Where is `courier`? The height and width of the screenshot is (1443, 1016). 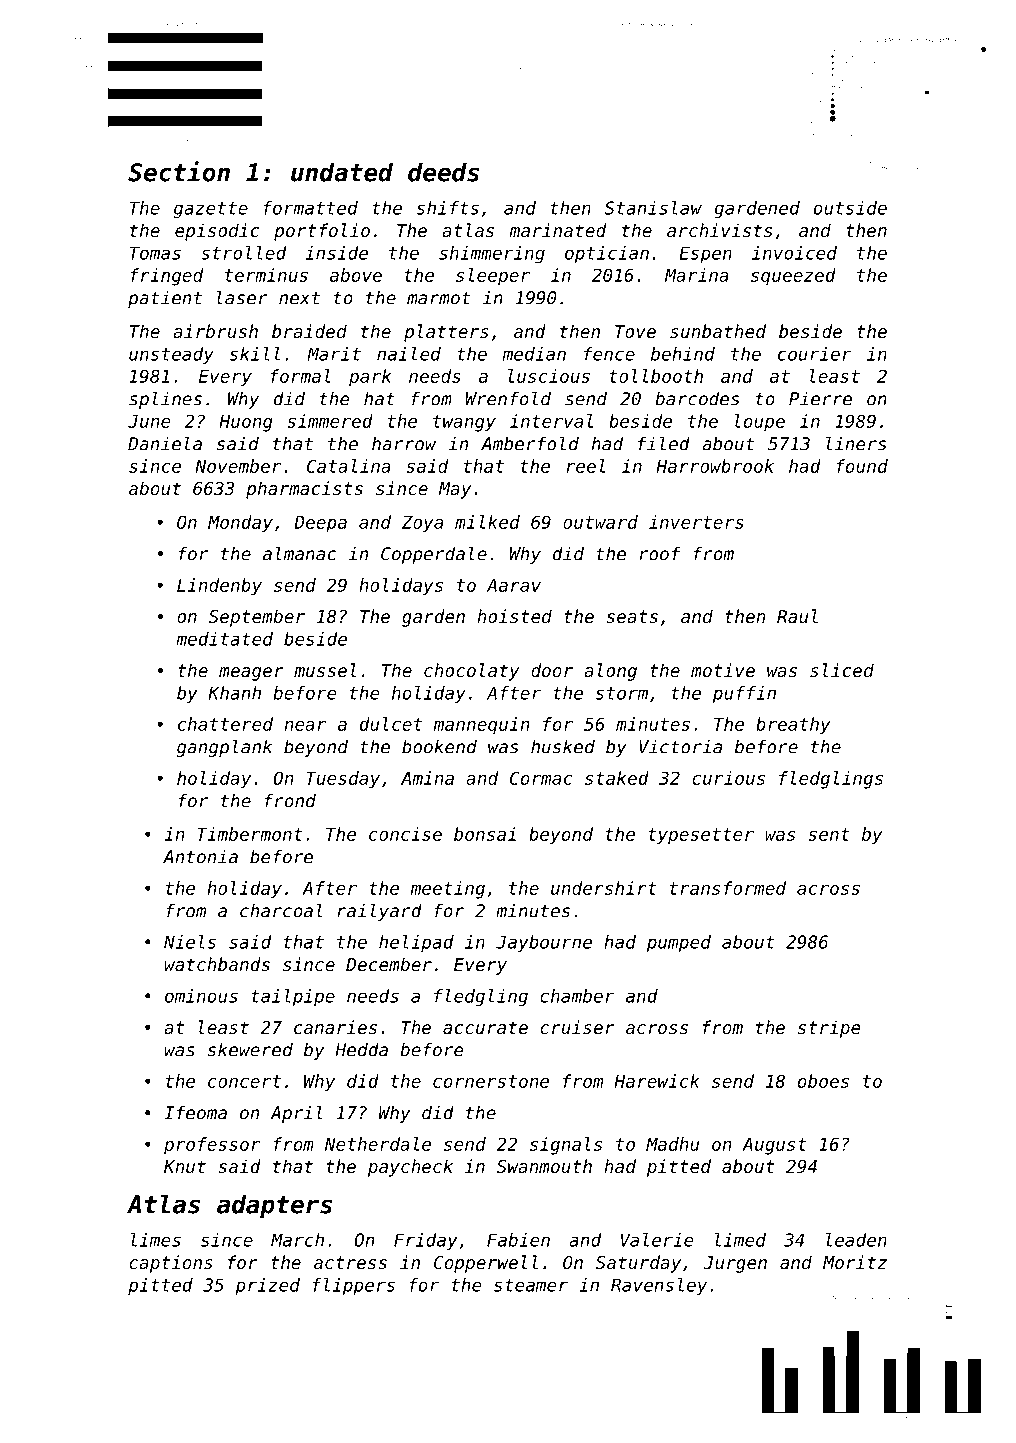
courier is located at coordinates (815, 354).
